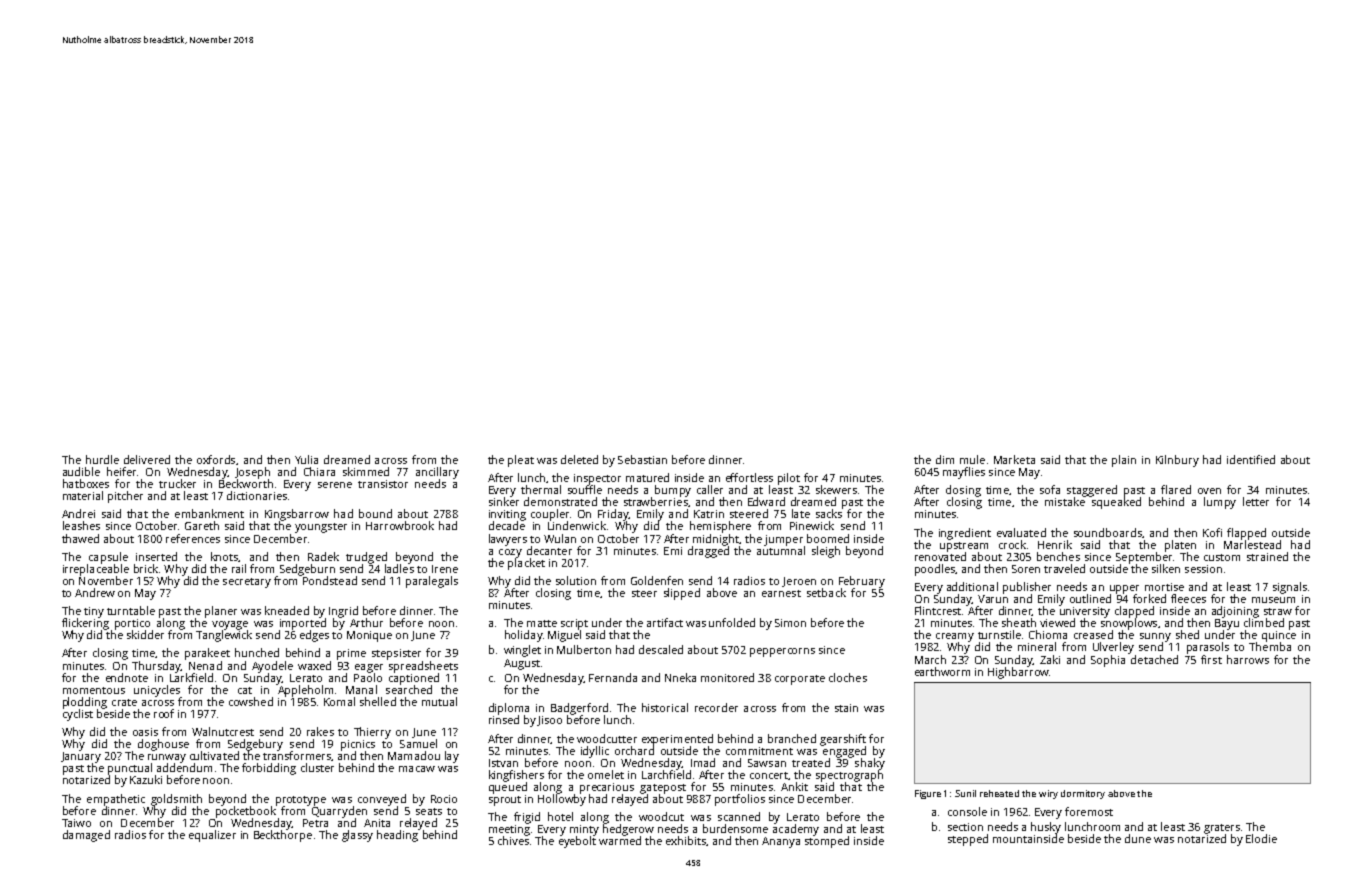 This image has width=1372, height=887. What do you see at coordinates (1251, 459) in the image?
I see `identified` at bounding box center [1251, 459].
